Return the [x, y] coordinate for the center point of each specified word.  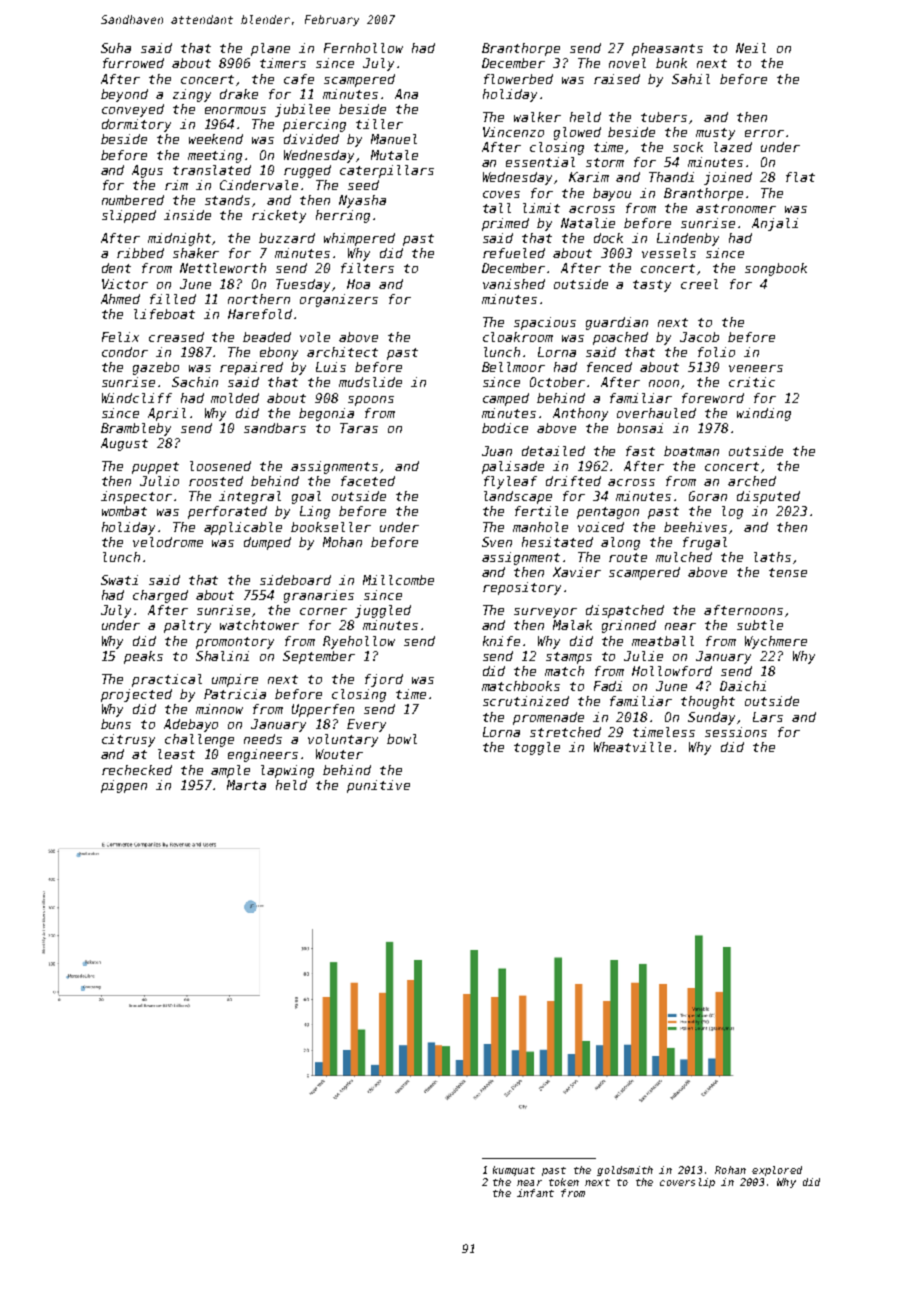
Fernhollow [363, 48]
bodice [505, 428]
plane [270, 49]
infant [535, 1193]
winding [764, 414]
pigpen [124, 786]
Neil [751, 48]
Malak [572, 625]
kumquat [514, 1171]
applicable [243, 528]
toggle [537, 748]
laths [772, 557]
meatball [663, 641]
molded [235, 398]
